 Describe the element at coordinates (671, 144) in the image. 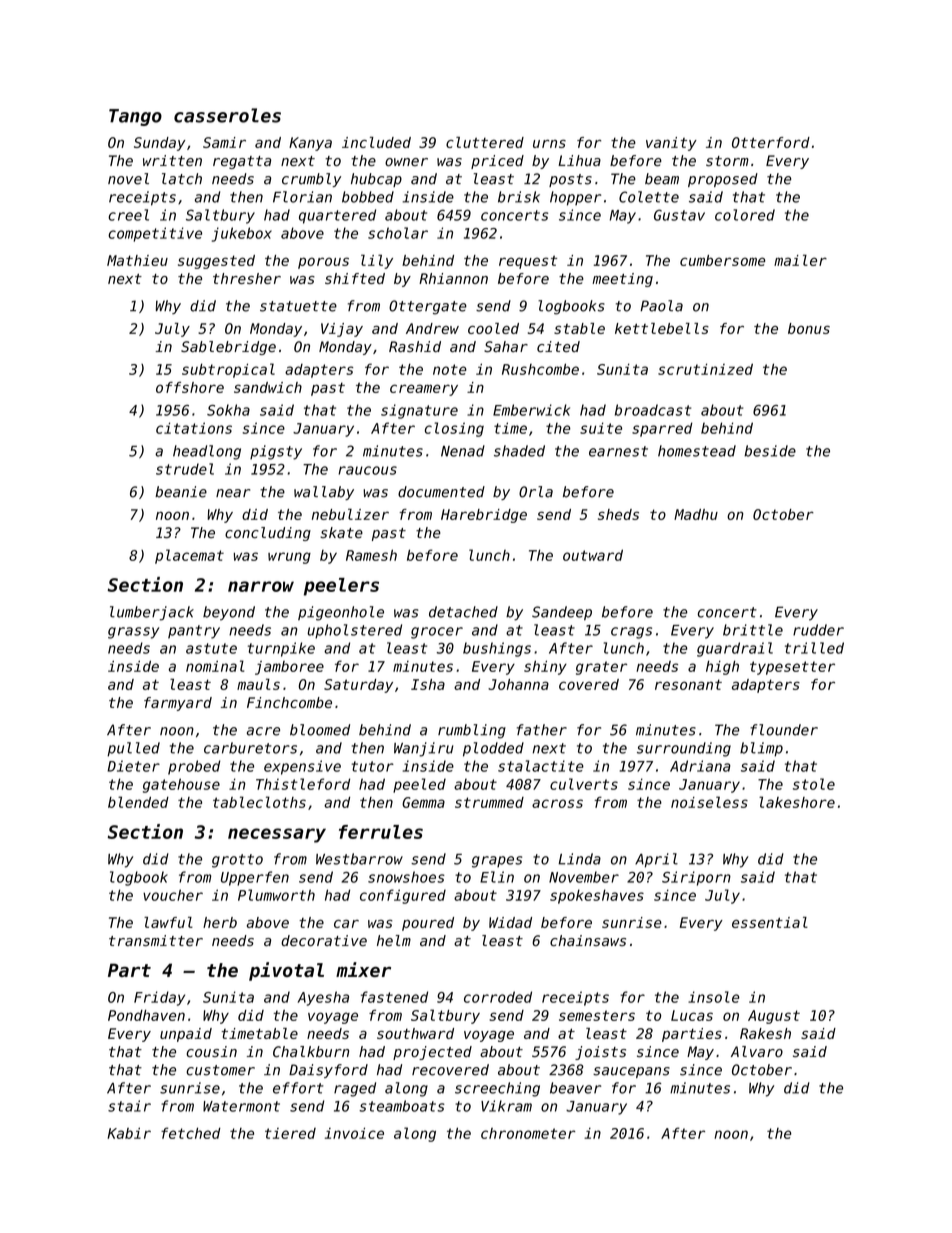

I see `vanity` at that location.
